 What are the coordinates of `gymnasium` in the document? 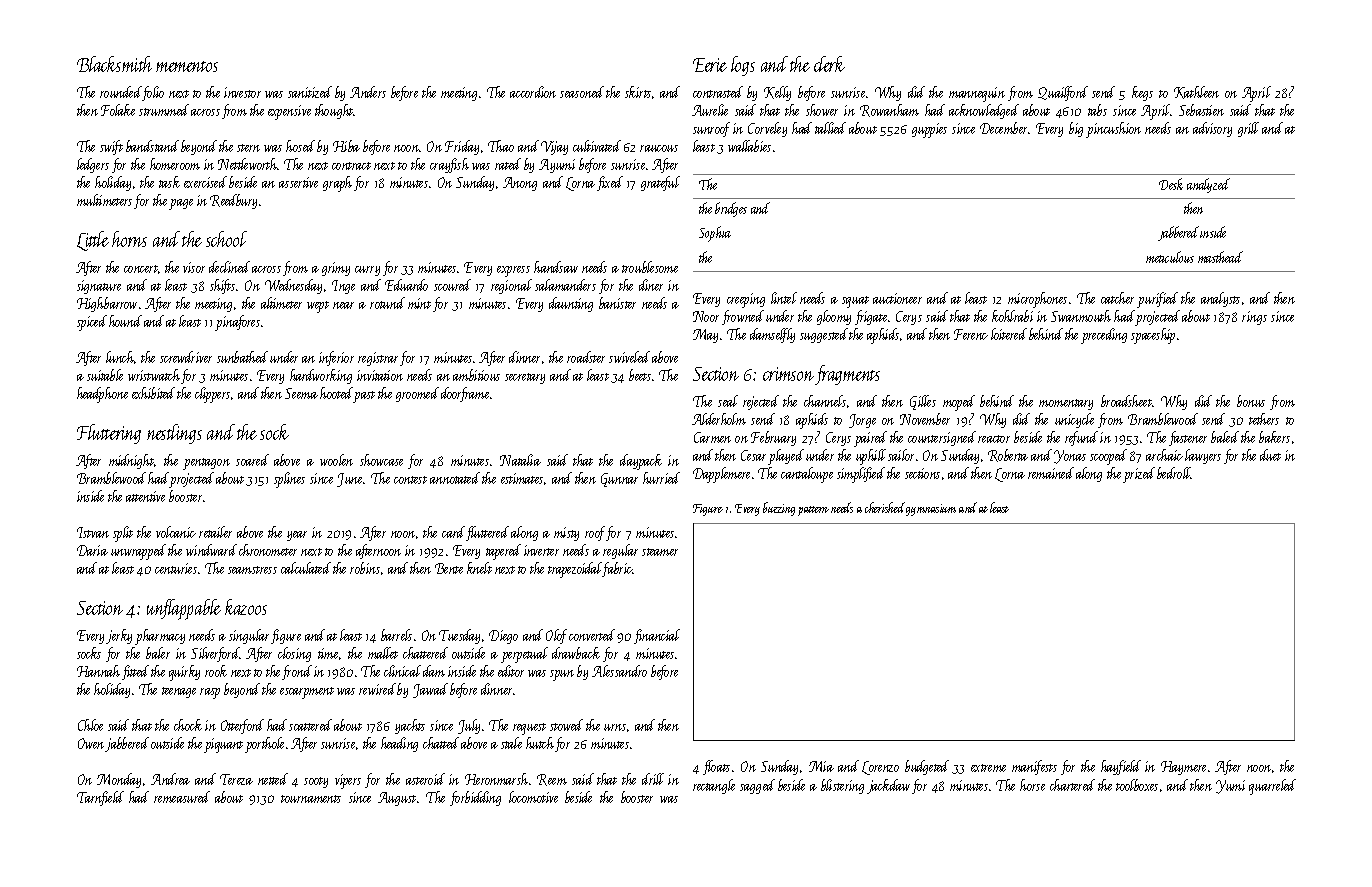 It's located at (931, 510).
